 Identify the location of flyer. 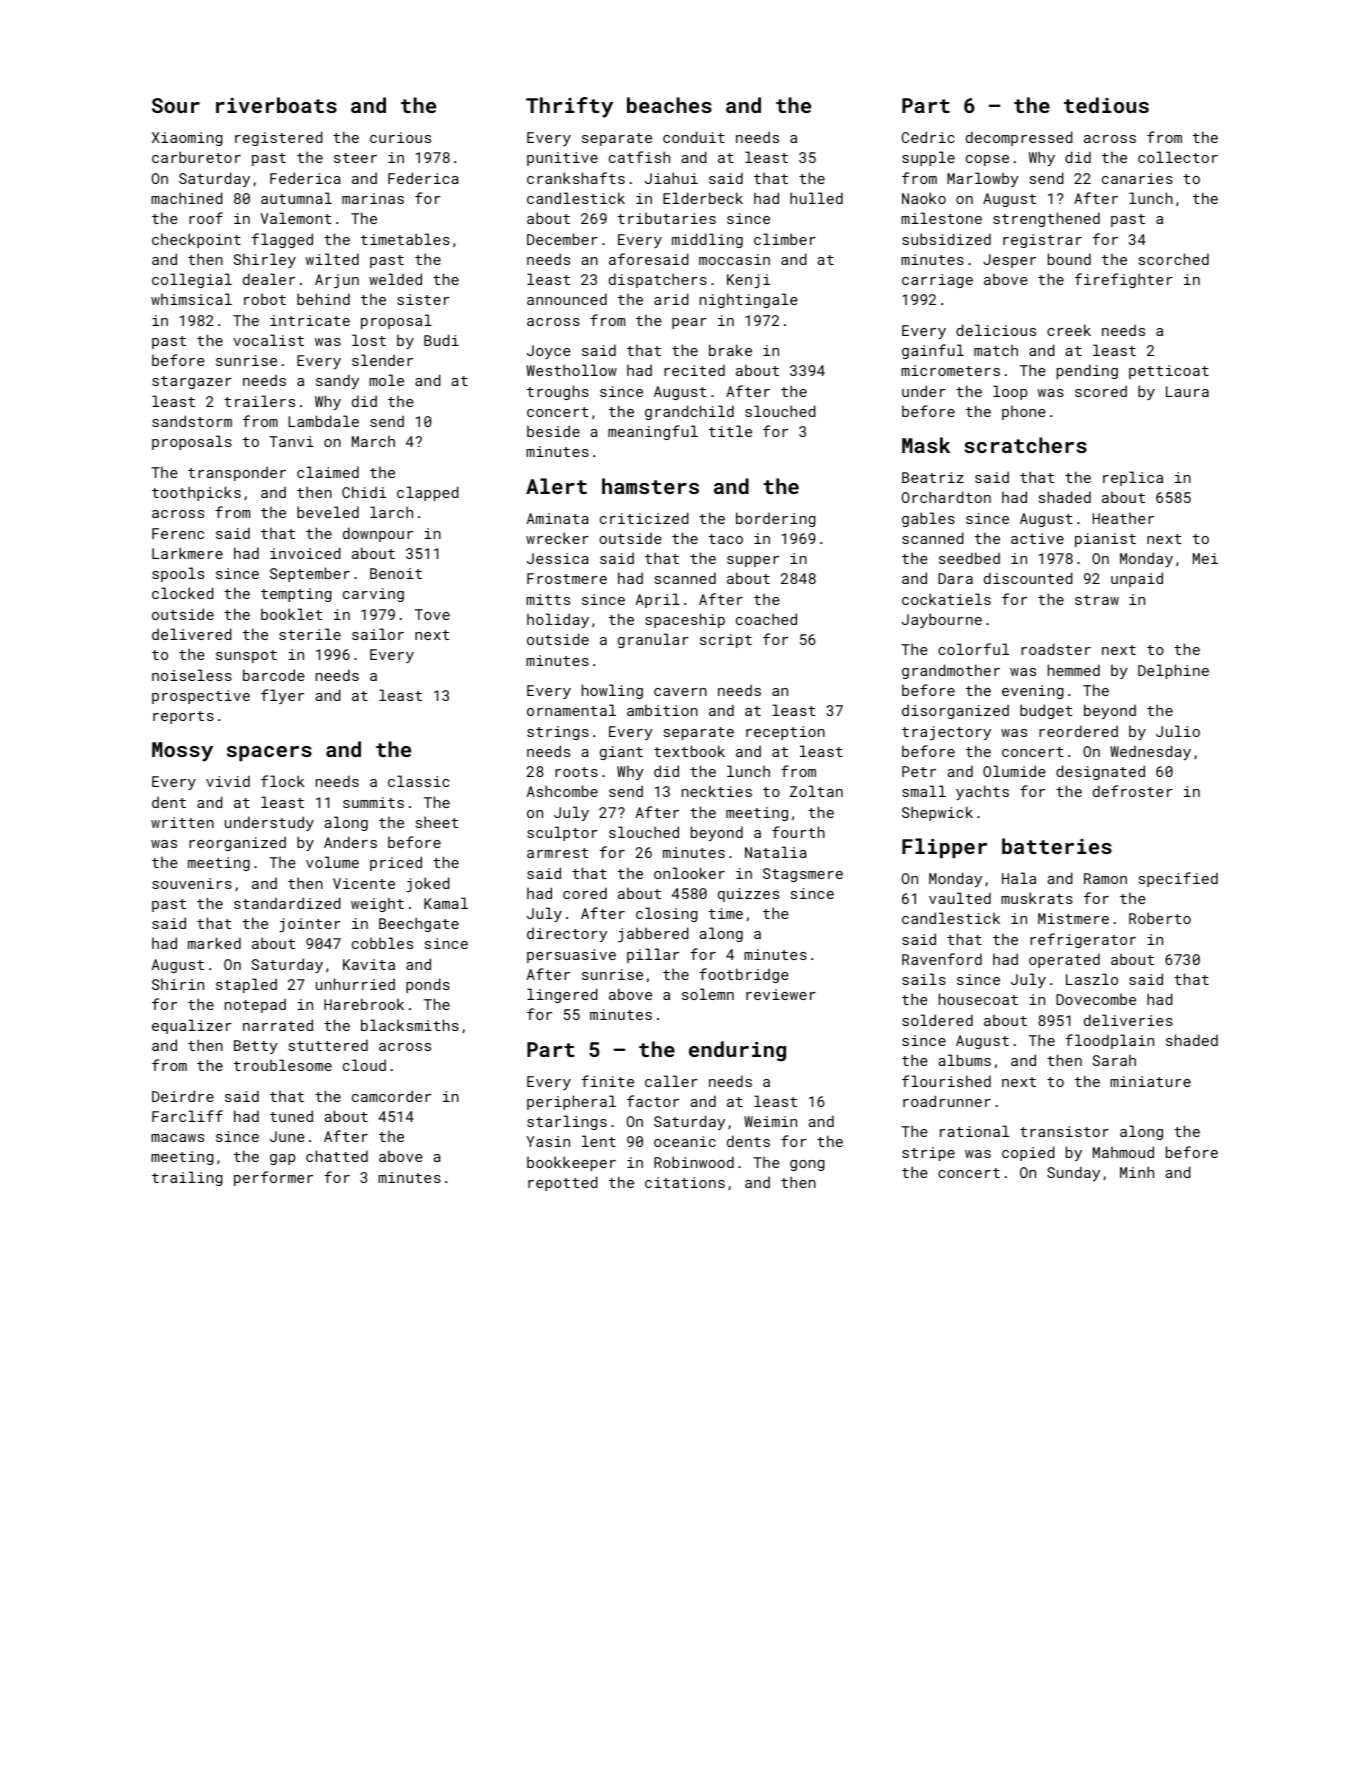
(282, 696).
